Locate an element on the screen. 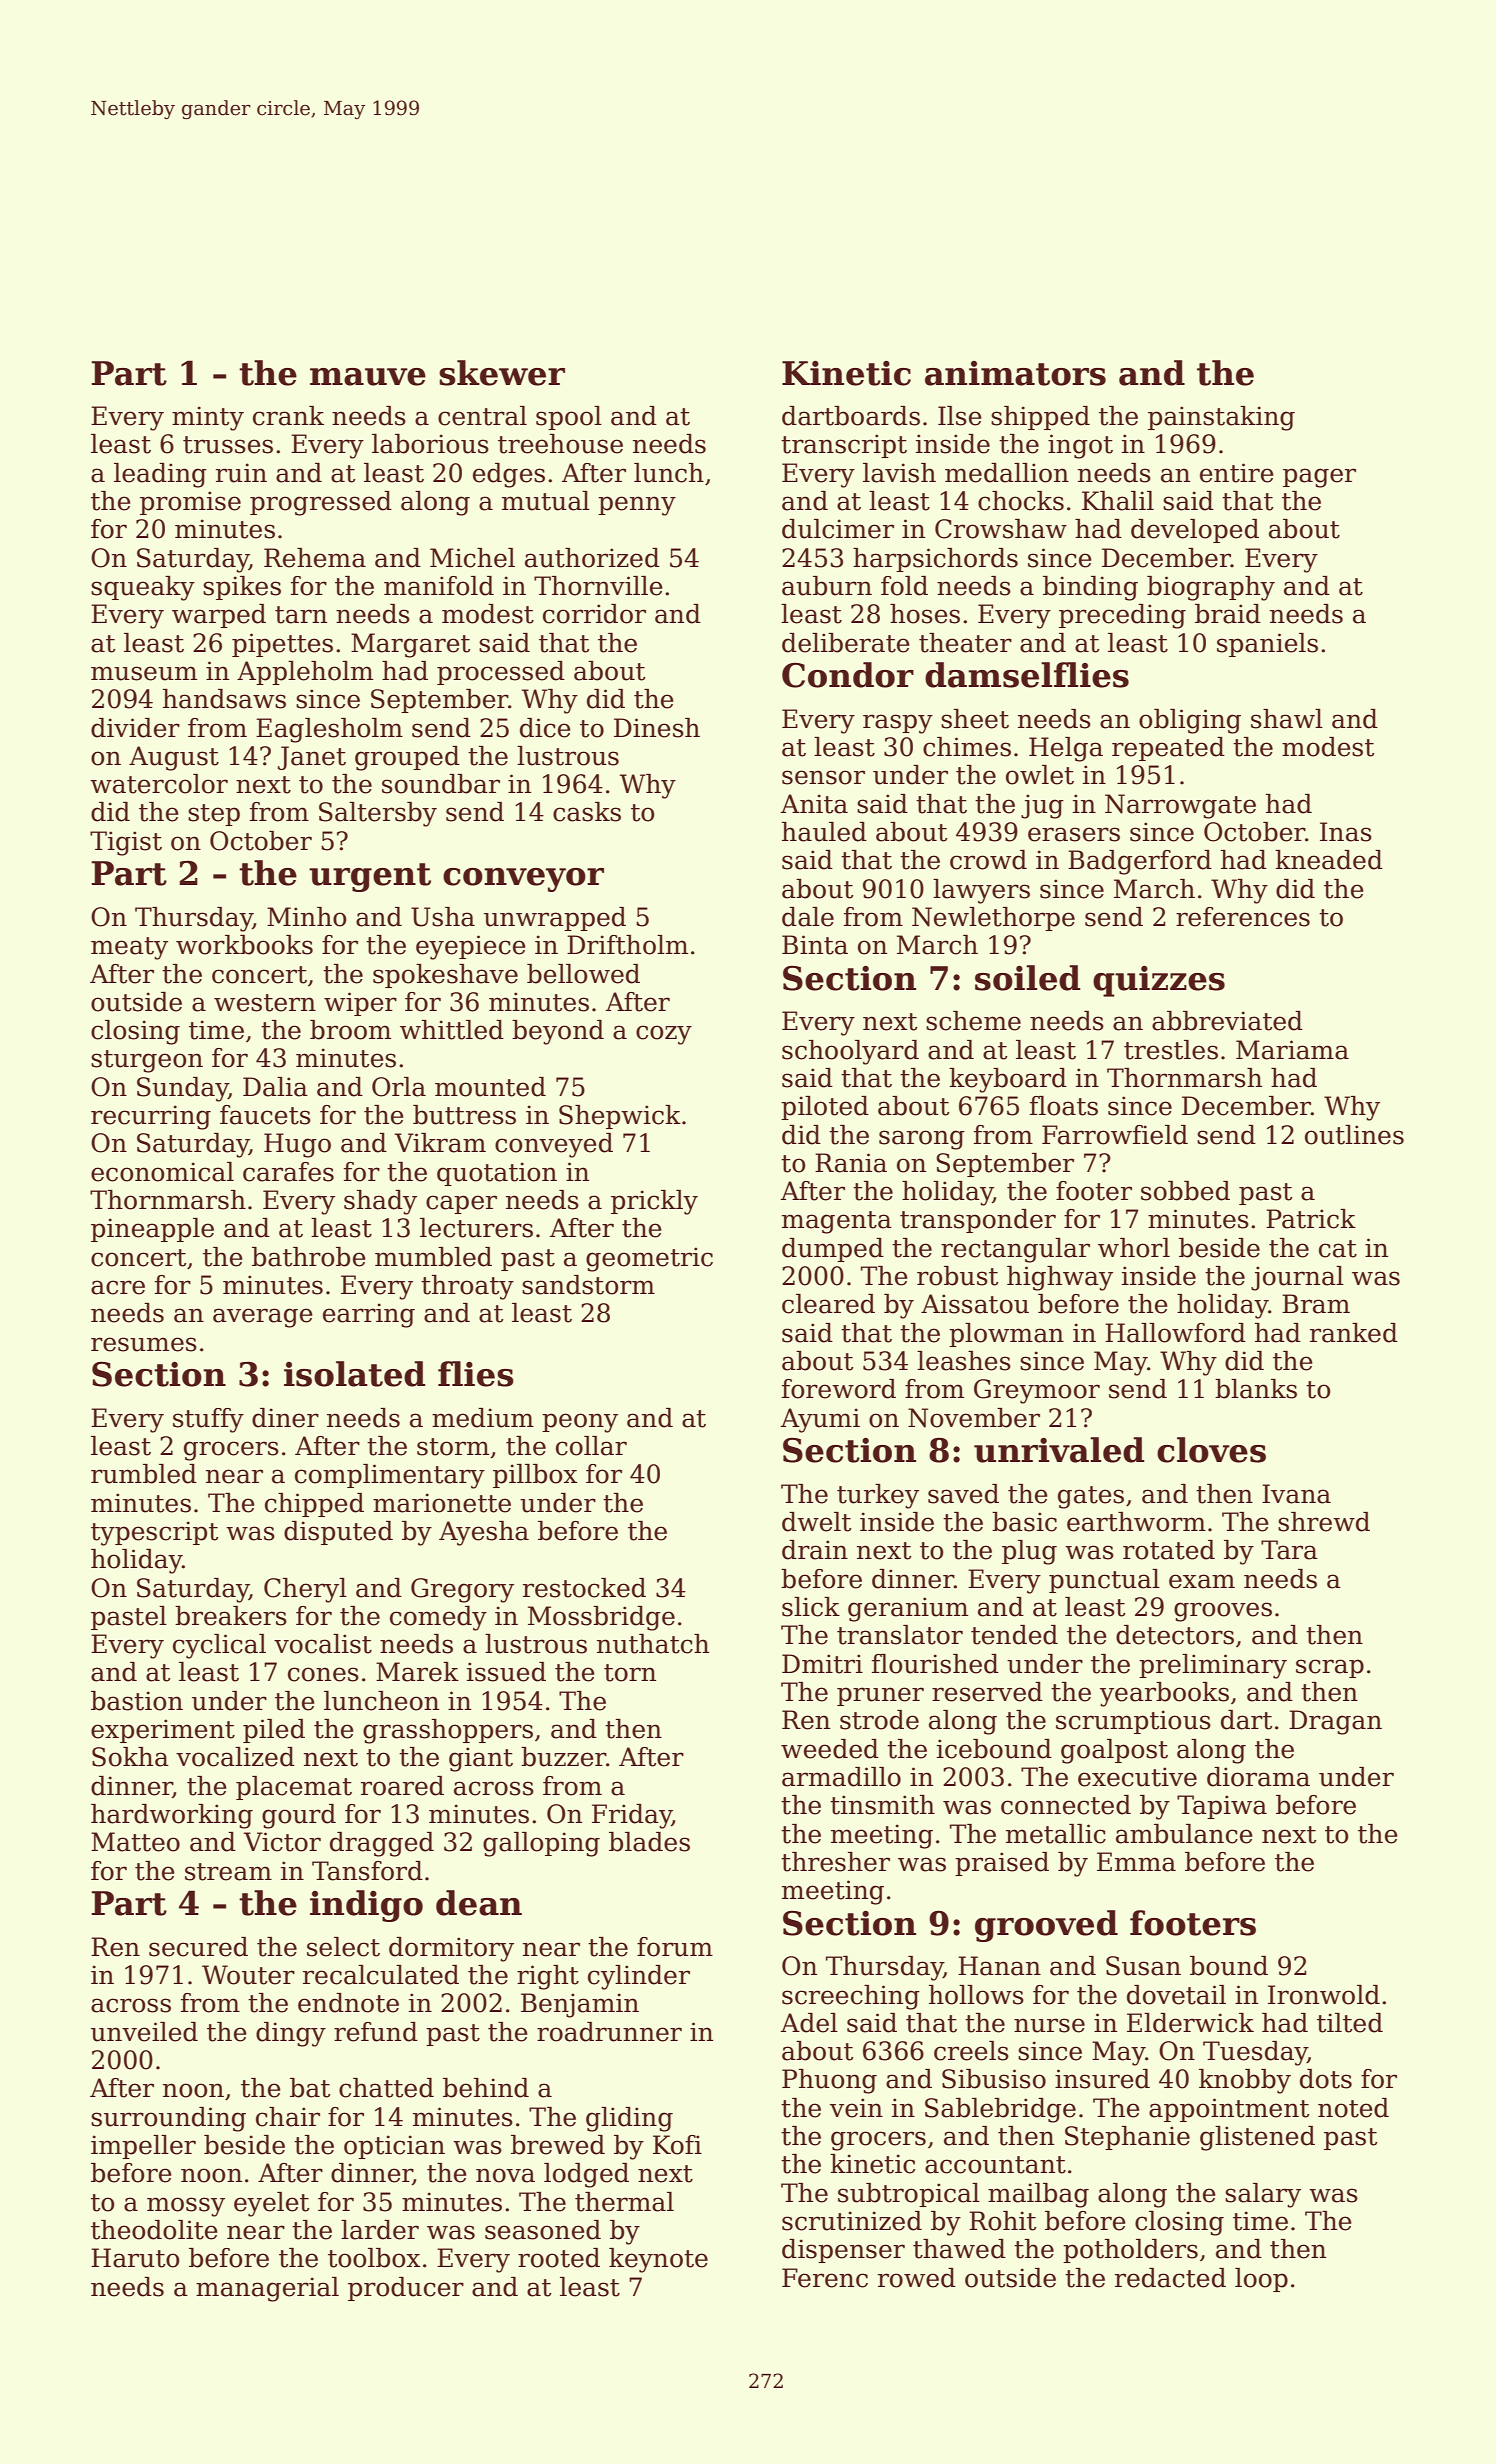  forum is located at coordinates (675, 1947).
